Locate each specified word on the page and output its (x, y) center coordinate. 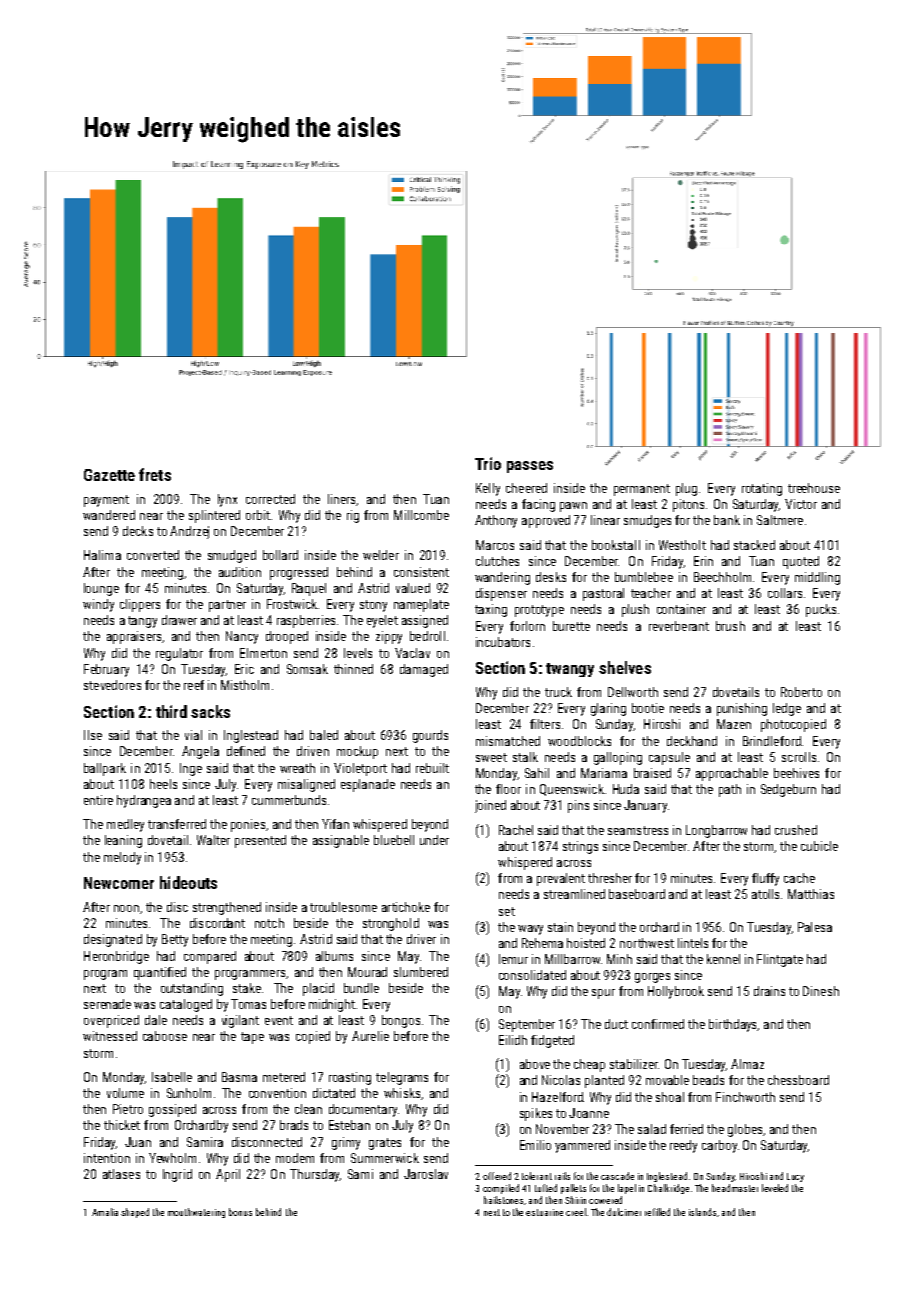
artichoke (406, 907)
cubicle (819, 846)
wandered (109, 515)
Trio (488, 463)
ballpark (105, 769)
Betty (175, 940)
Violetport (360, 769)
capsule (669, 758)
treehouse (814, 488)
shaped (135, 1213)
